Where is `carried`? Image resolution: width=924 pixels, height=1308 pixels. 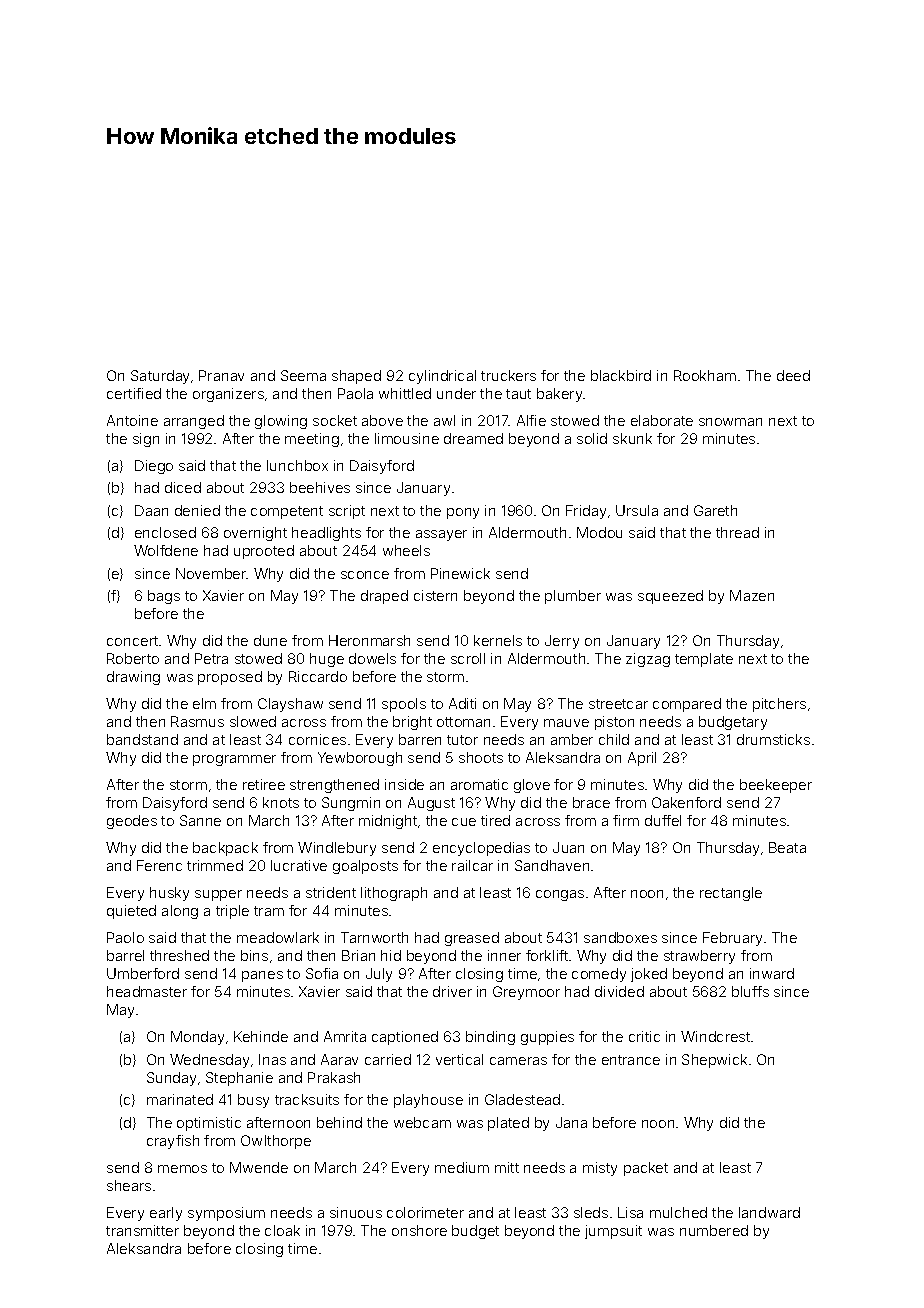 carried is located at coordinates (388, 1059).
